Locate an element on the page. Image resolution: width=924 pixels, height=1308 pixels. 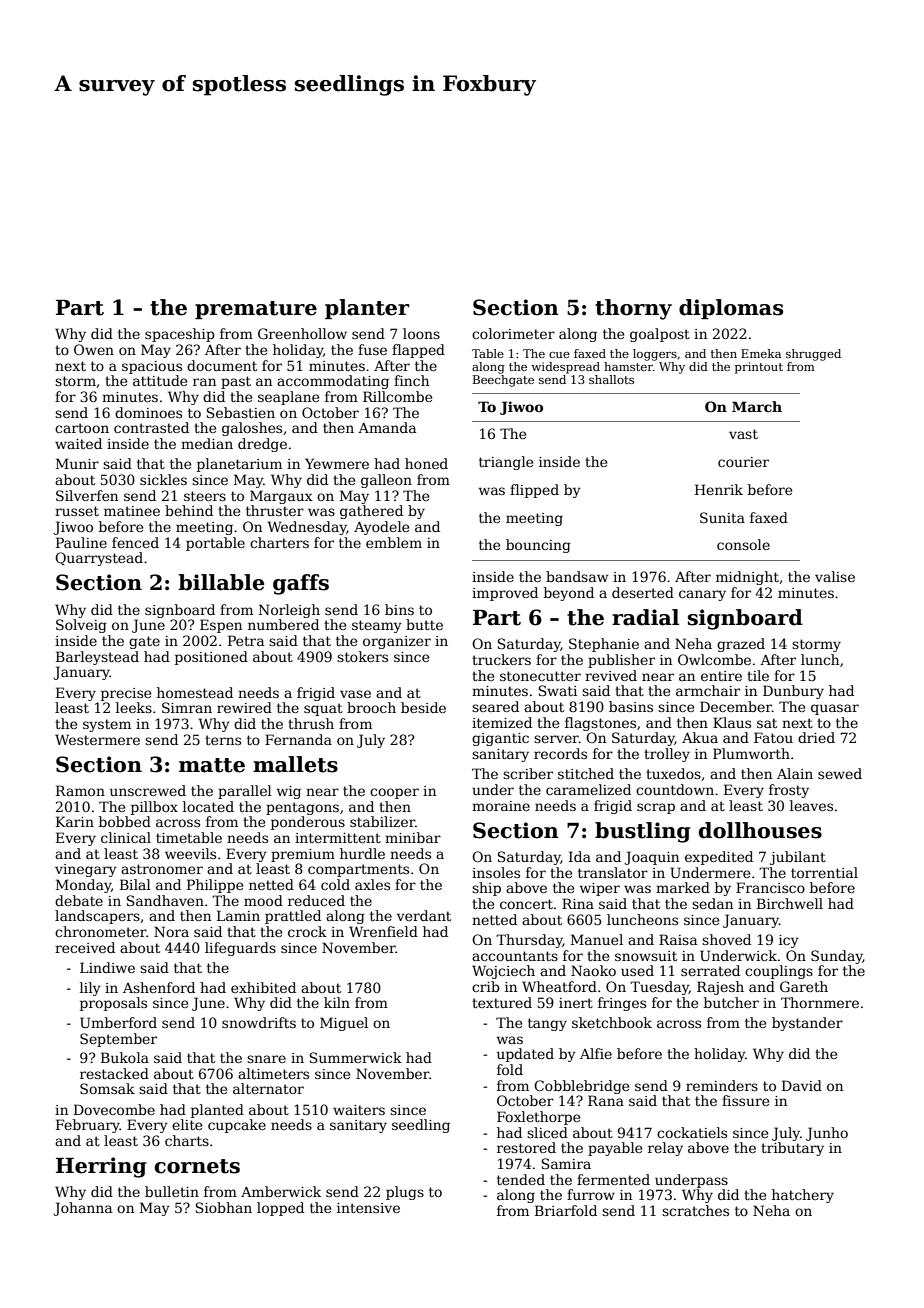
butcher is located at coordinates (731, 1002).
